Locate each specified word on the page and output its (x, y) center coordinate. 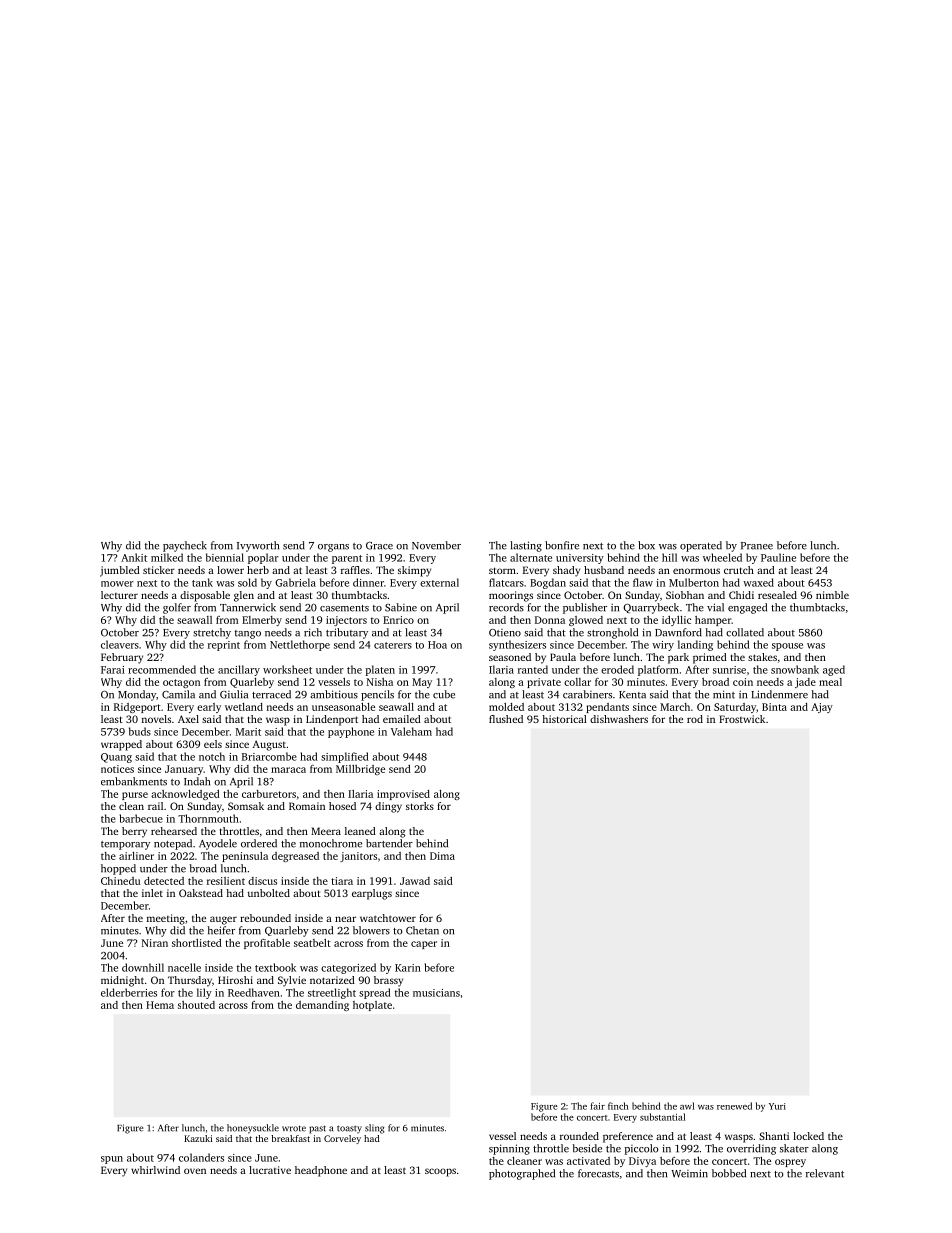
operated (701, 546)
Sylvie (292, 981)
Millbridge (360, 770)
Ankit (134, 557)
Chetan (422, 930)
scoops (440, 1172)
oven (195, 1171)
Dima (442, 856)
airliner (136, 856)
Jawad (415, 881)
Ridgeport (137, 708)
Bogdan (548, 583)
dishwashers (619, 719)
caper (424, 945)
